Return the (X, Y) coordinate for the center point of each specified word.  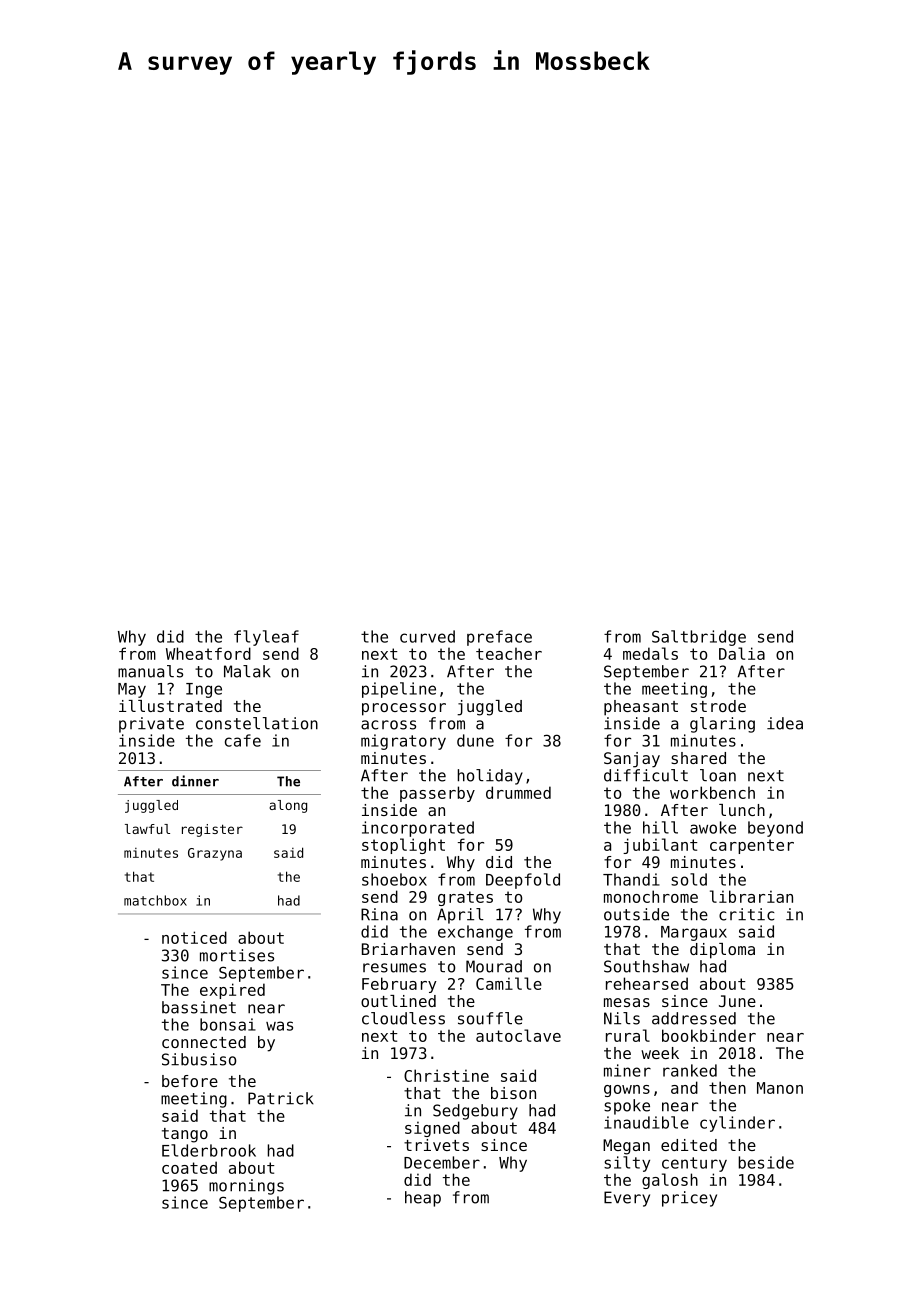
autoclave (518, 1035)
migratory (403, 742)
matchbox (155, 900)
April (460, 916)
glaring (722, 725)
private (151, 725)
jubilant (660, 846)
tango (185, 1135)
